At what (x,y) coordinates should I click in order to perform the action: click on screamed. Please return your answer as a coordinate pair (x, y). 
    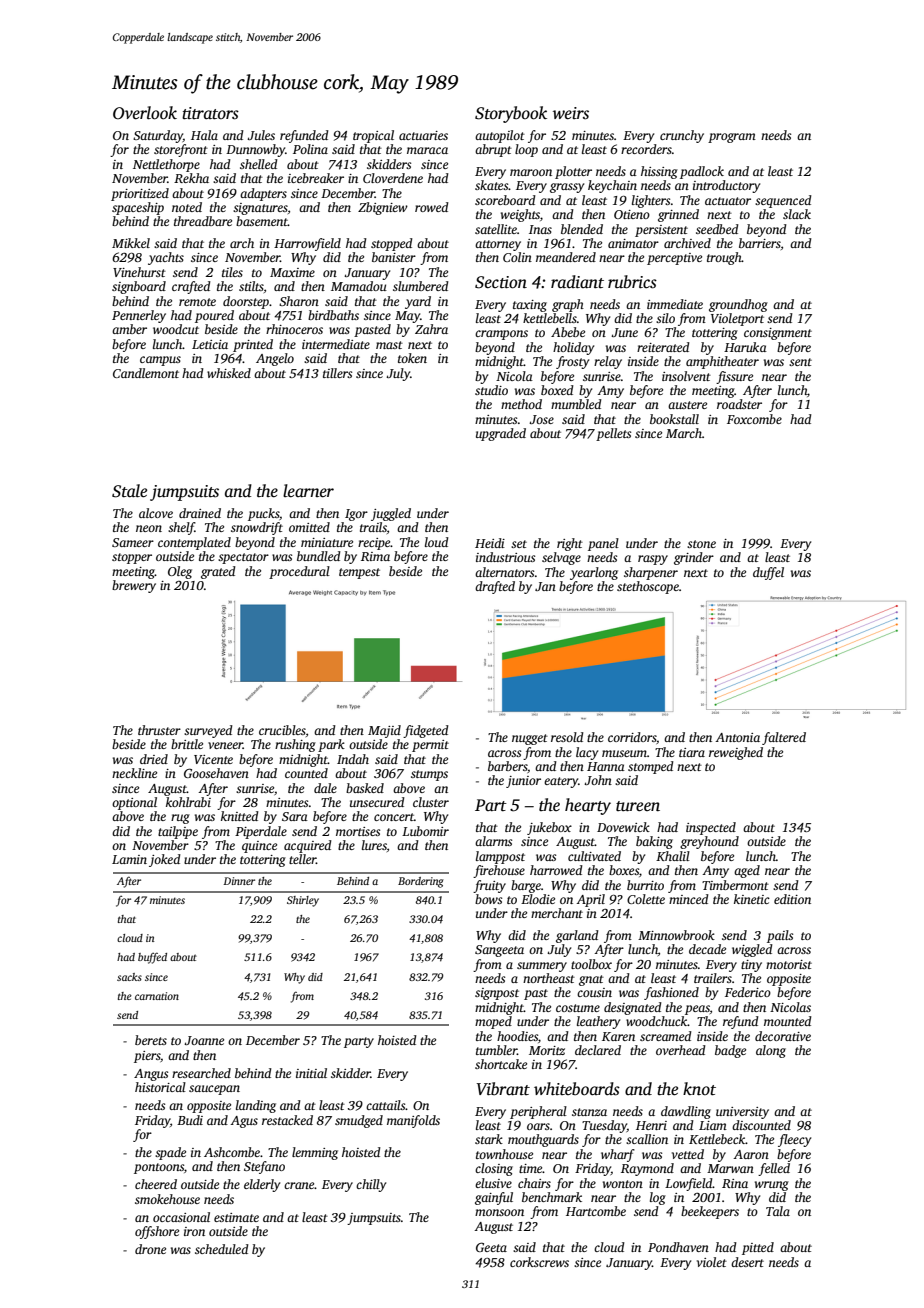
    Looking at the image, I should click on (666, 1036).
